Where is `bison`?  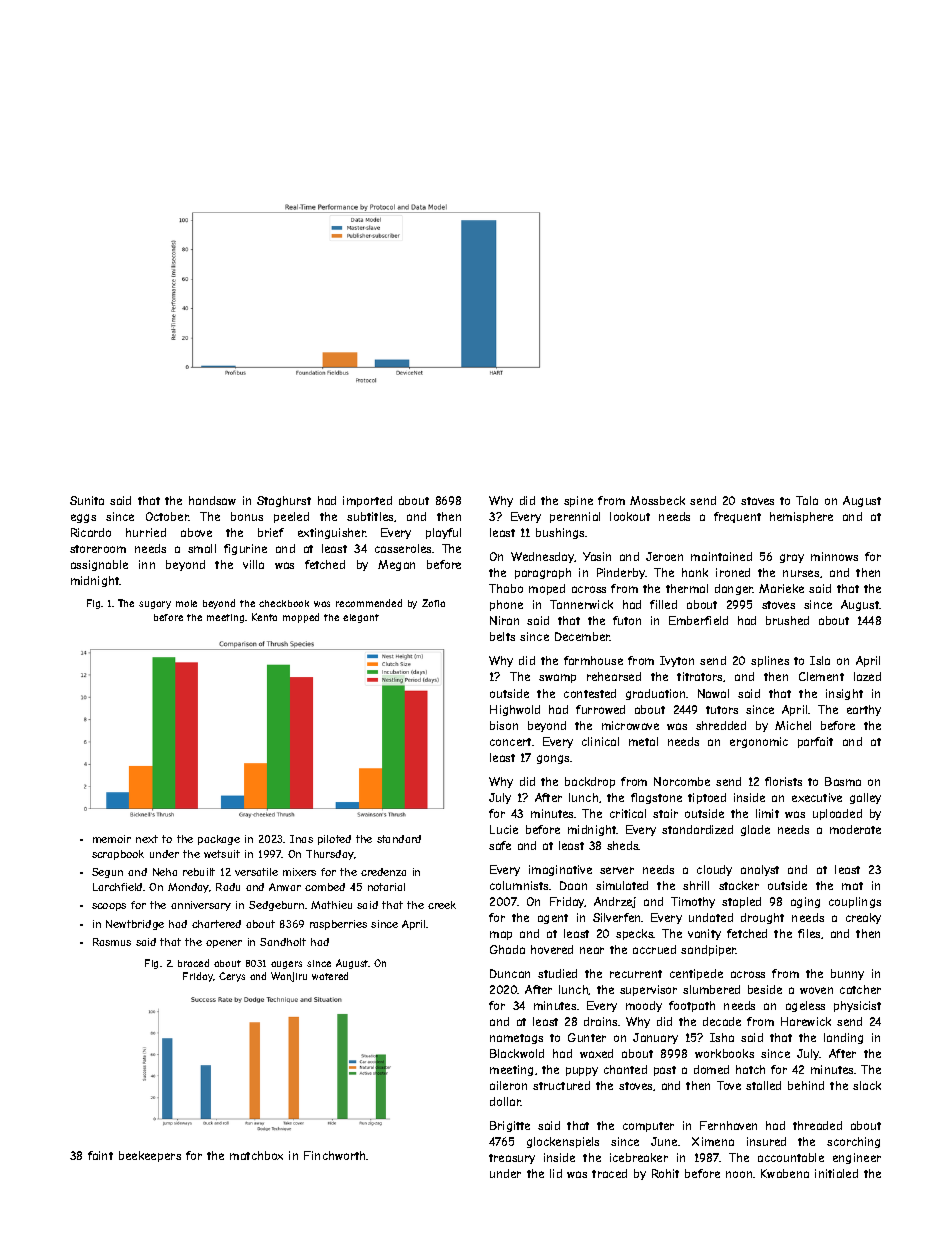 bison is located at coordinates (504, 725).
